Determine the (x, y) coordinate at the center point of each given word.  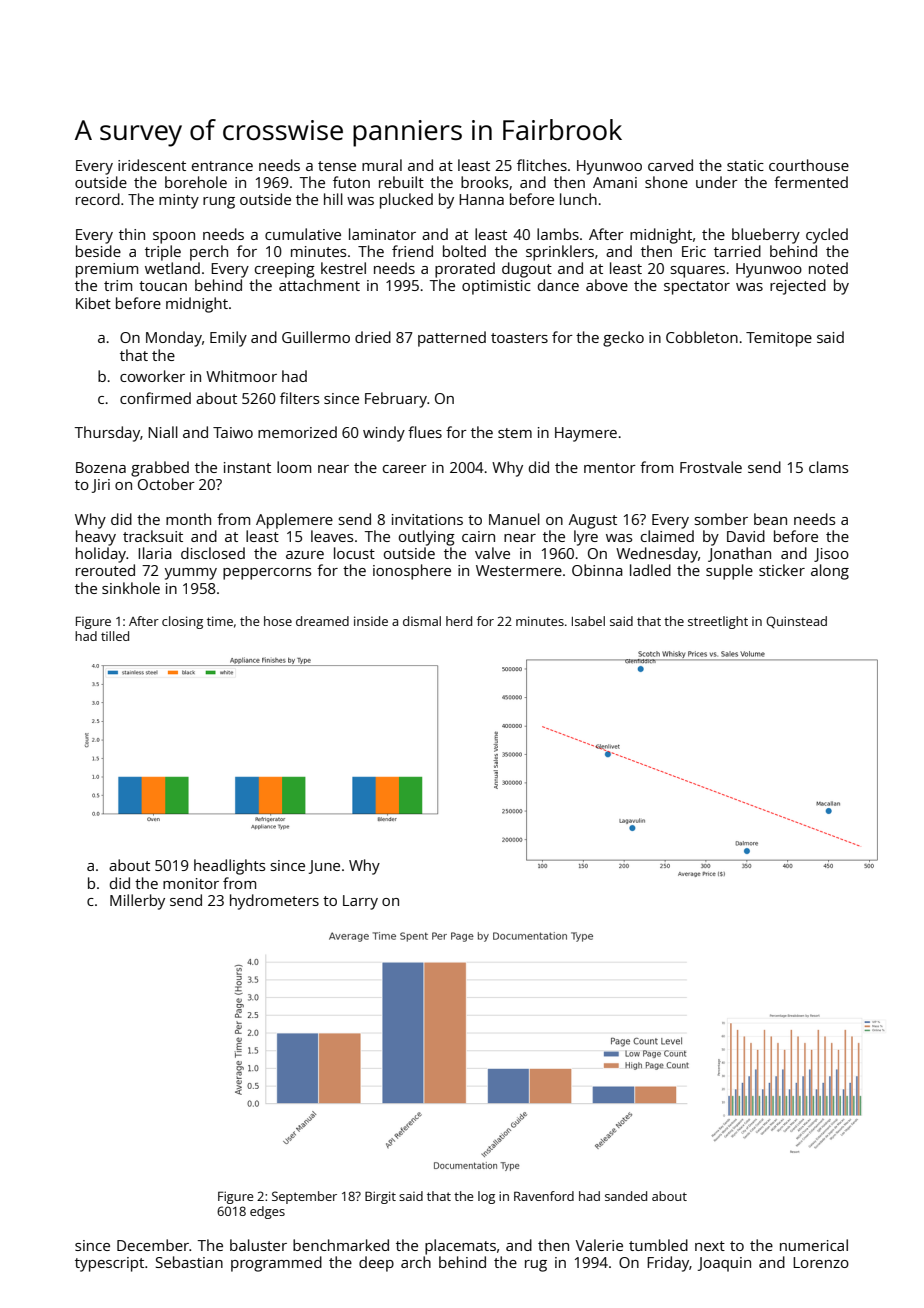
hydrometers (274, 902)
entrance (222, 166)
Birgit (380, 1197)
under (717, 182)
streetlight (718, 622)
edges (267, 1212)
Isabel (588, 621)
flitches (542, 165)
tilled (115, 636)
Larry (360, 902)
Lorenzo (821, 1262)
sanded (626, 1196)
